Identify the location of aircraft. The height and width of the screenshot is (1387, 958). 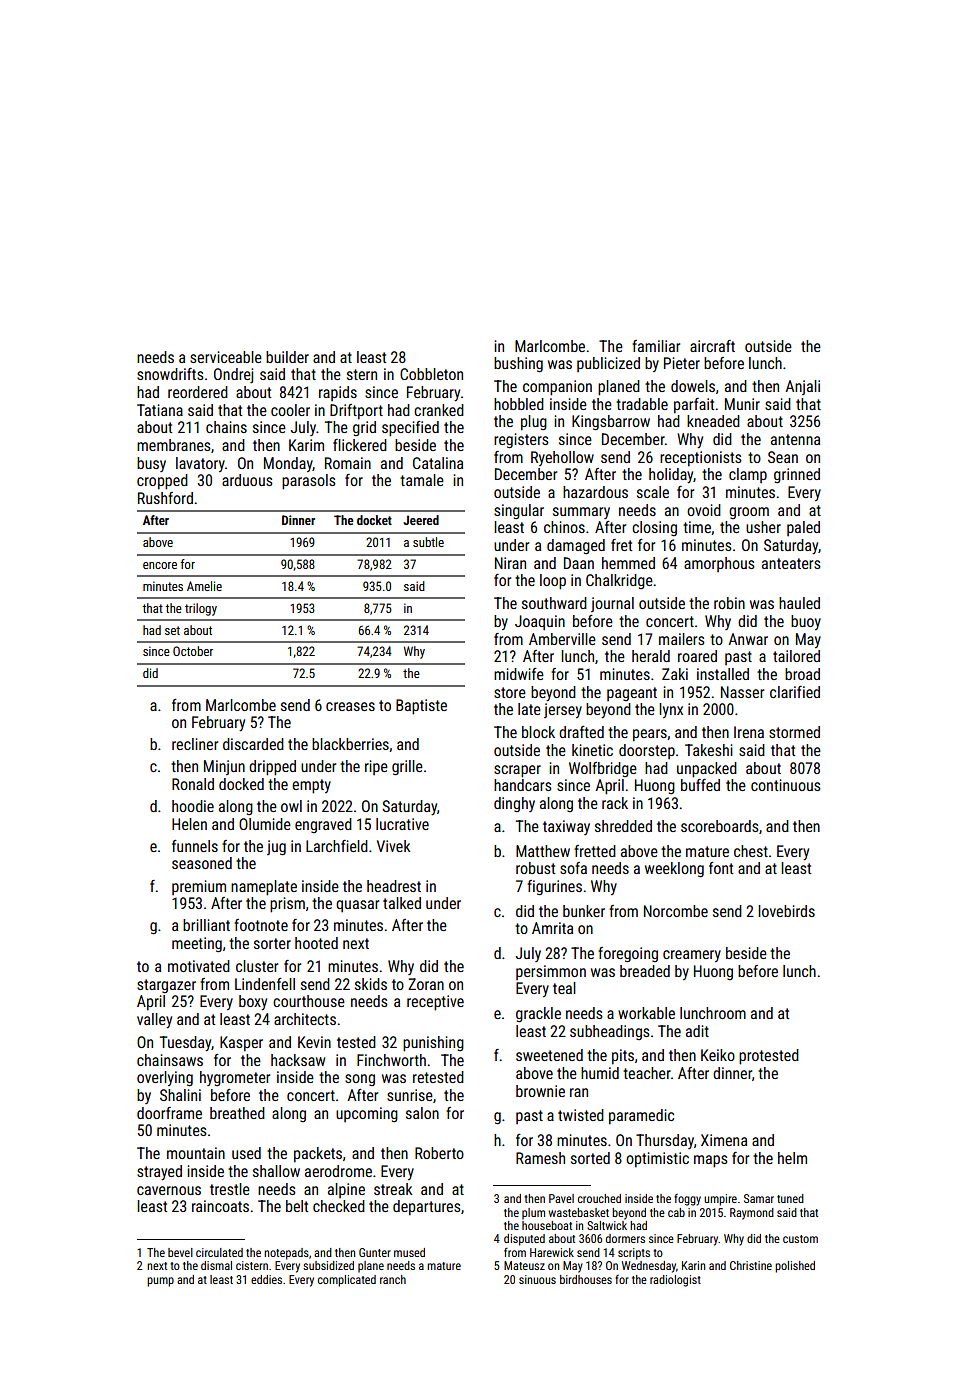
(712, 346).
